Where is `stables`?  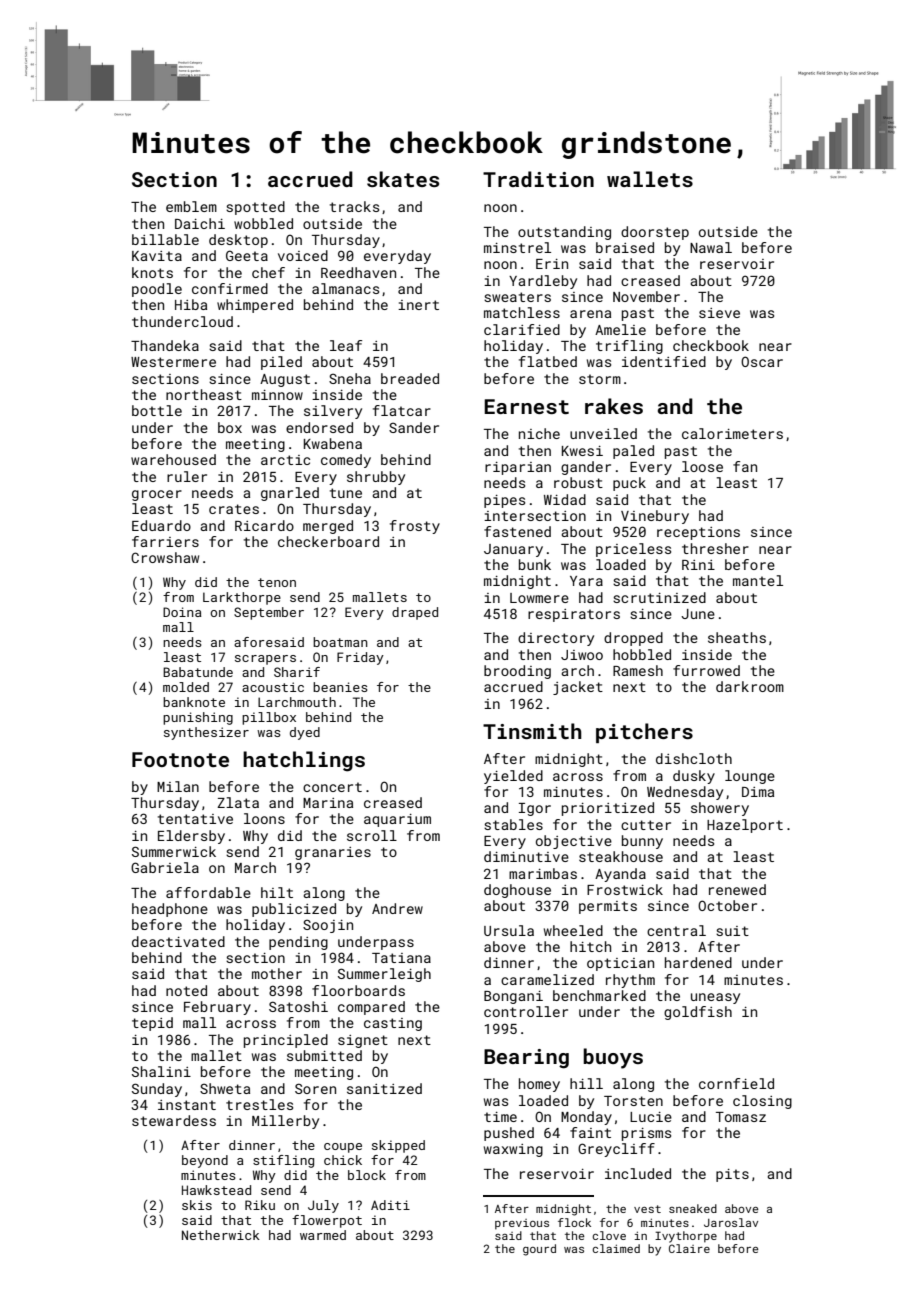 stables is located at coordinates (513, 824).
